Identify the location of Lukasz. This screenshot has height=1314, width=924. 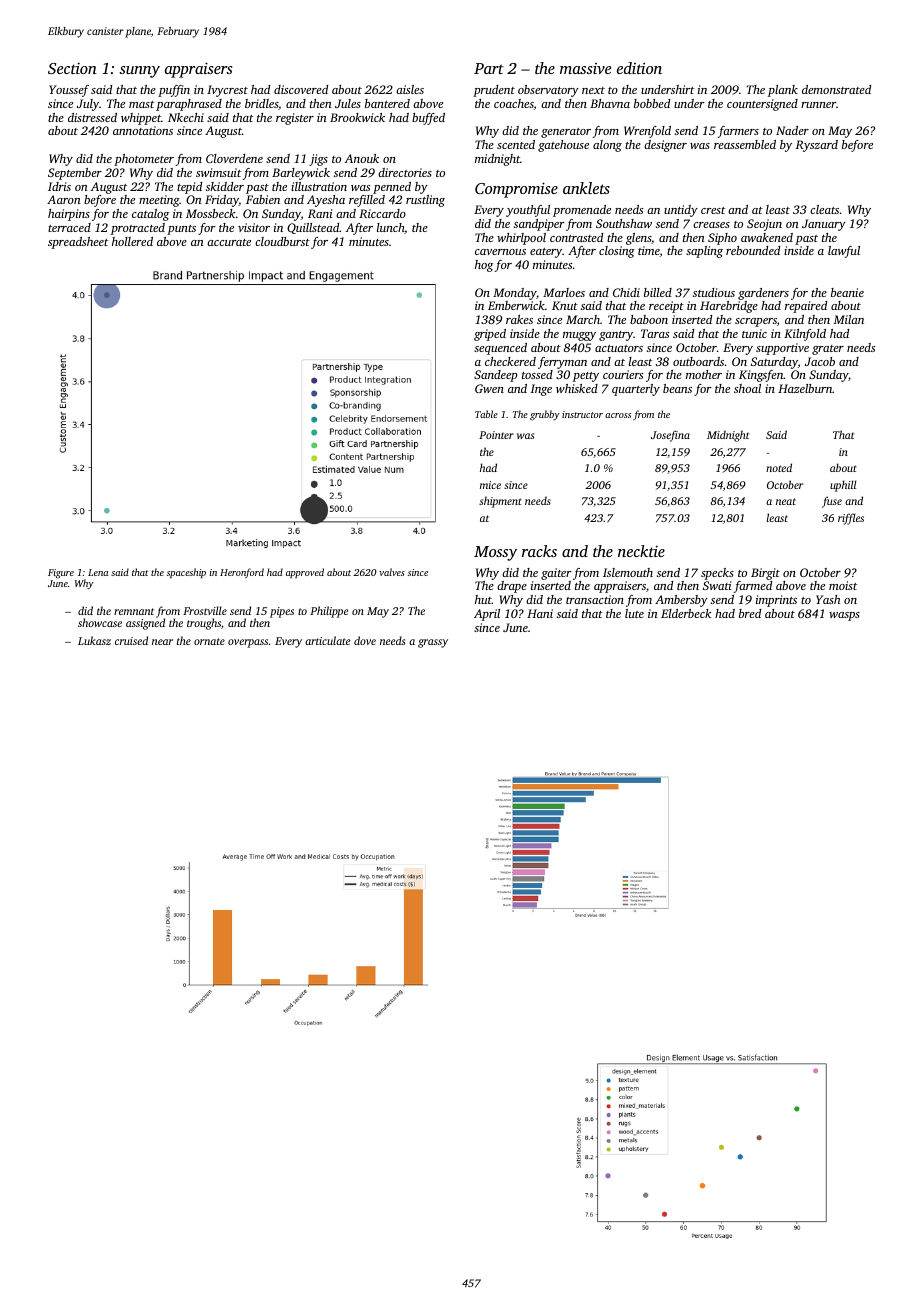
(94, 640).
